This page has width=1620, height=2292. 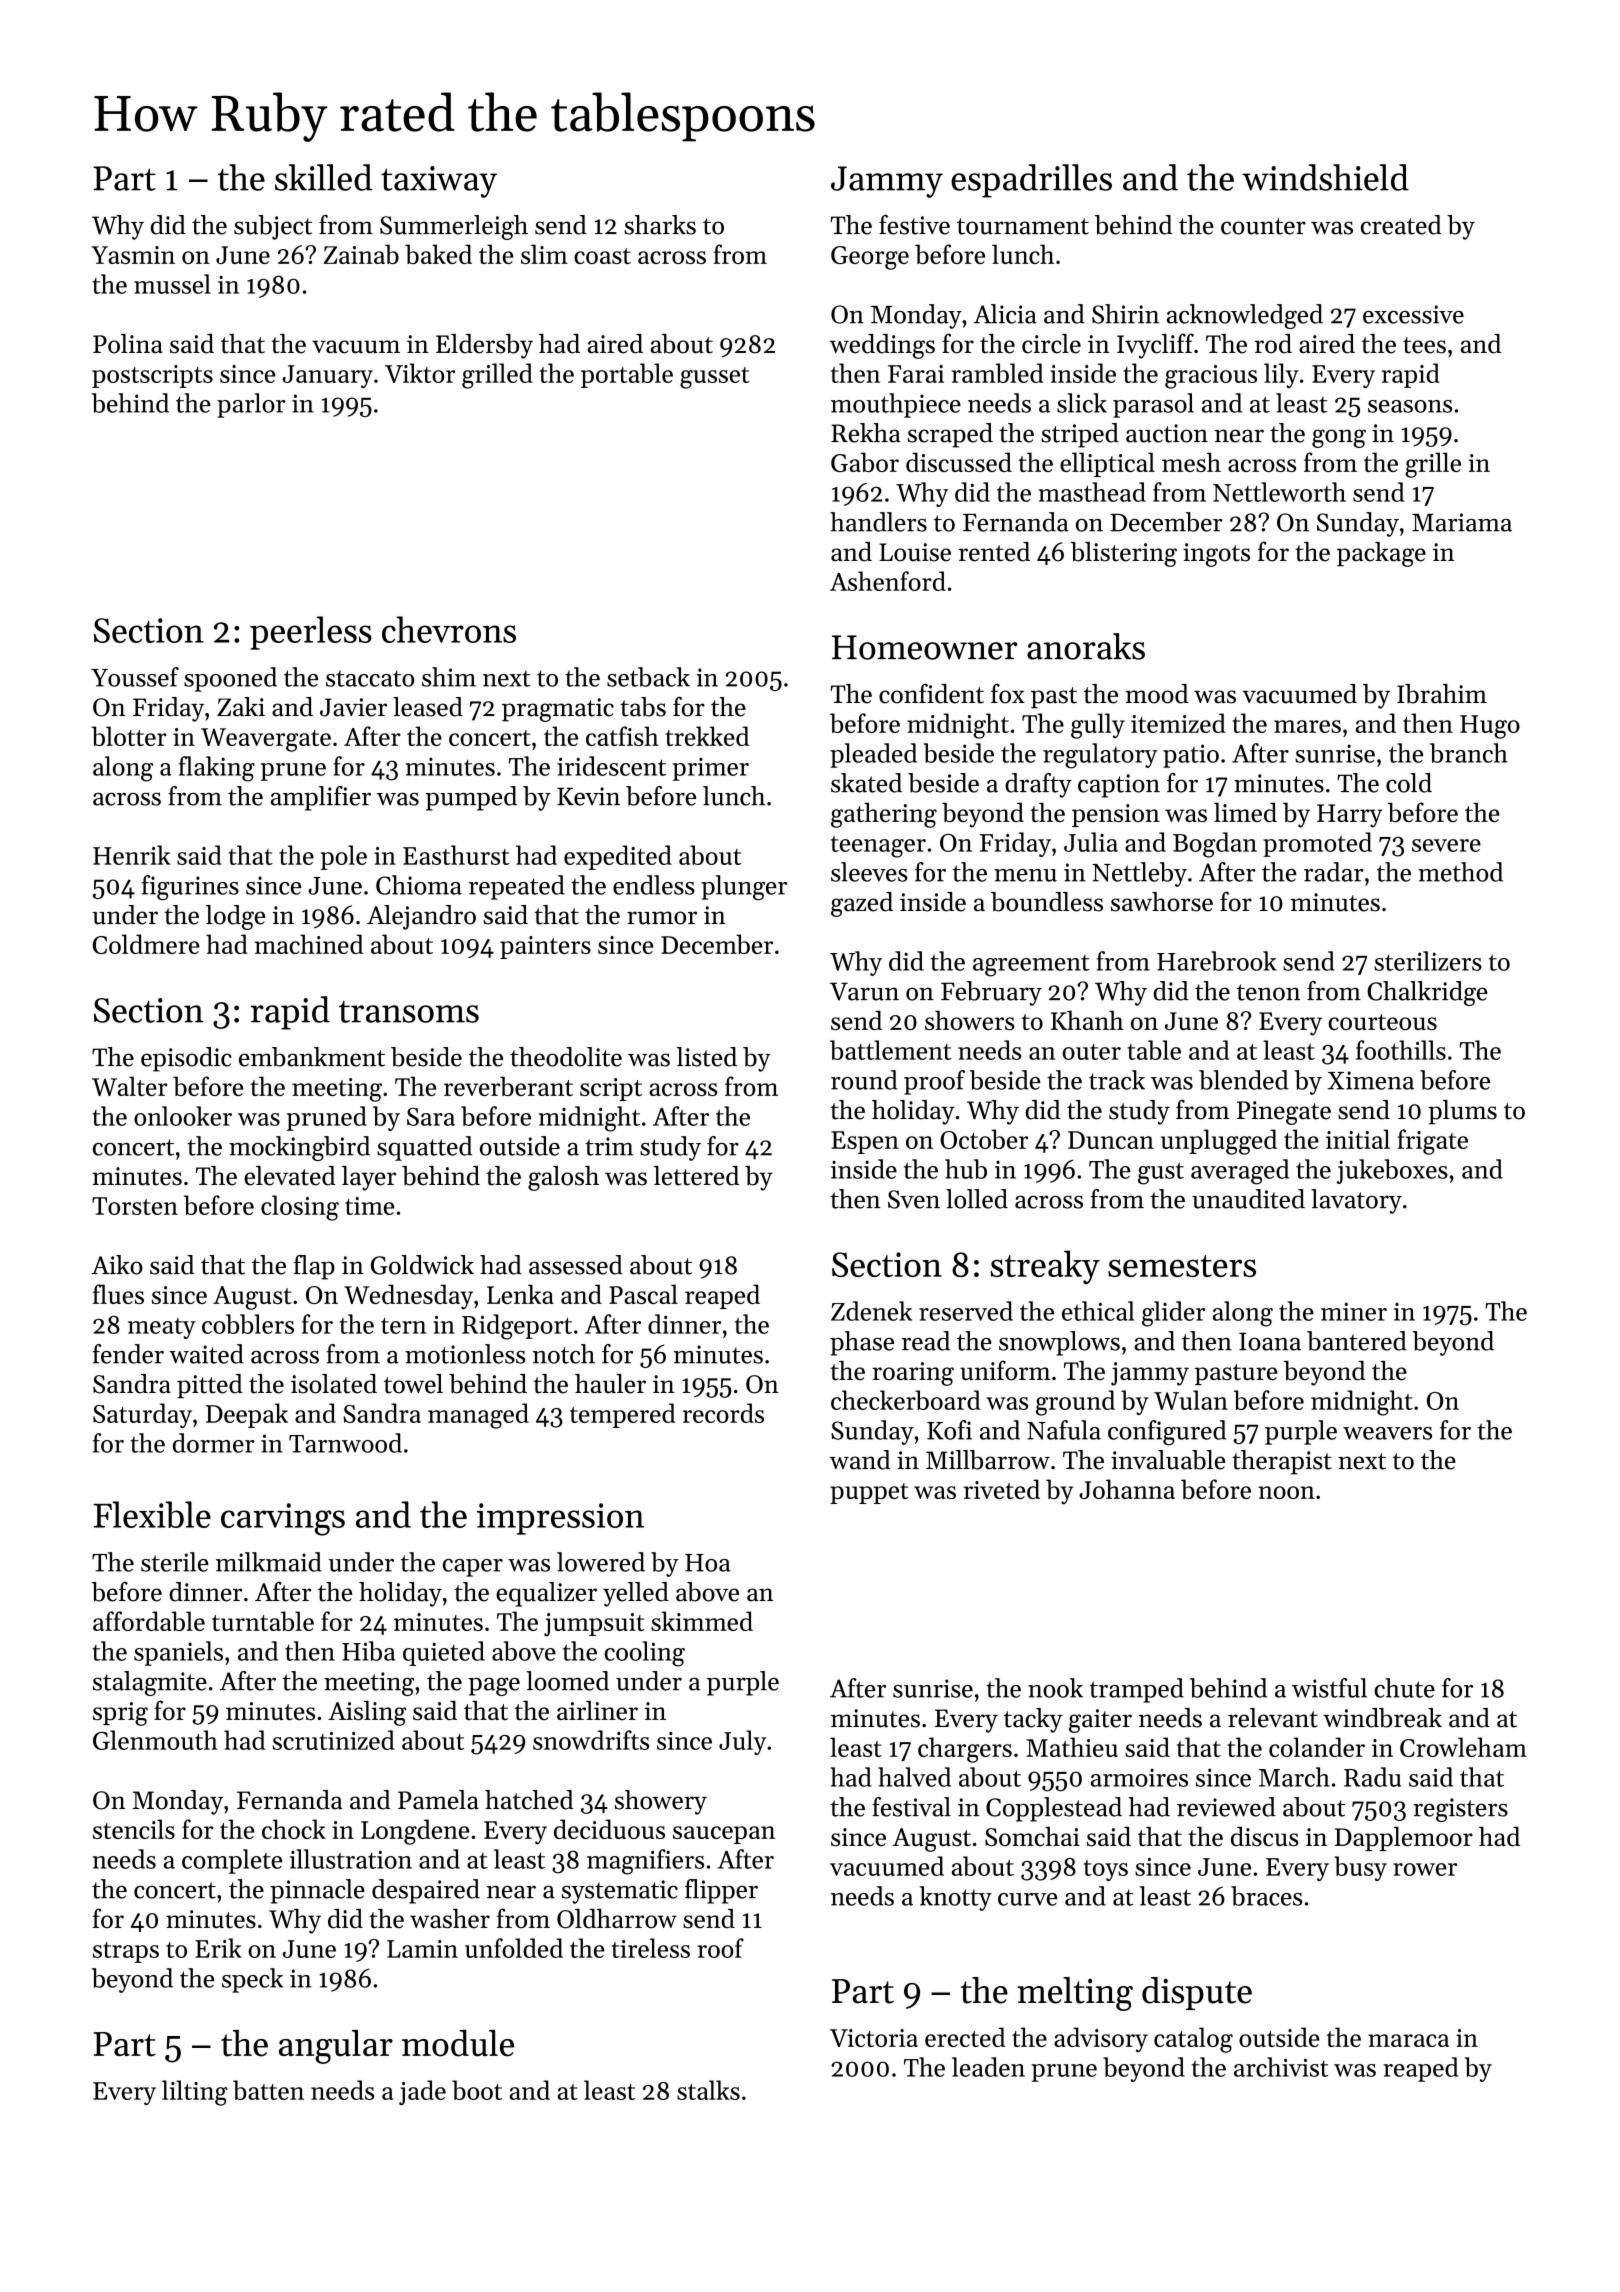 I want to click on chevrons, so click(x=449, y=629).
